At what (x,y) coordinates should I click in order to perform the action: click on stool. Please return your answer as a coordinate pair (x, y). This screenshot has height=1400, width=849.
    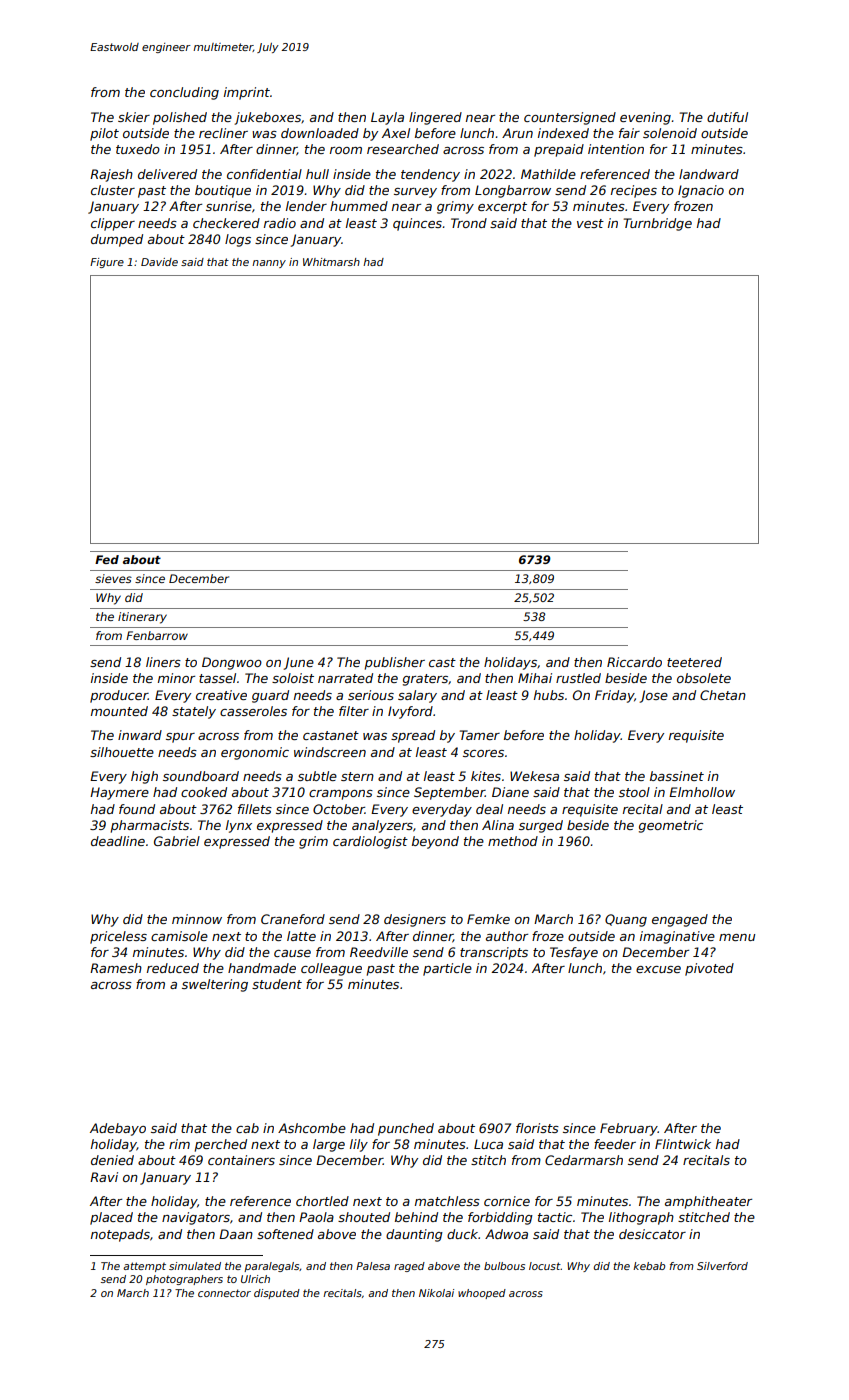
    Looking at the image, I should click on (634, 792).
